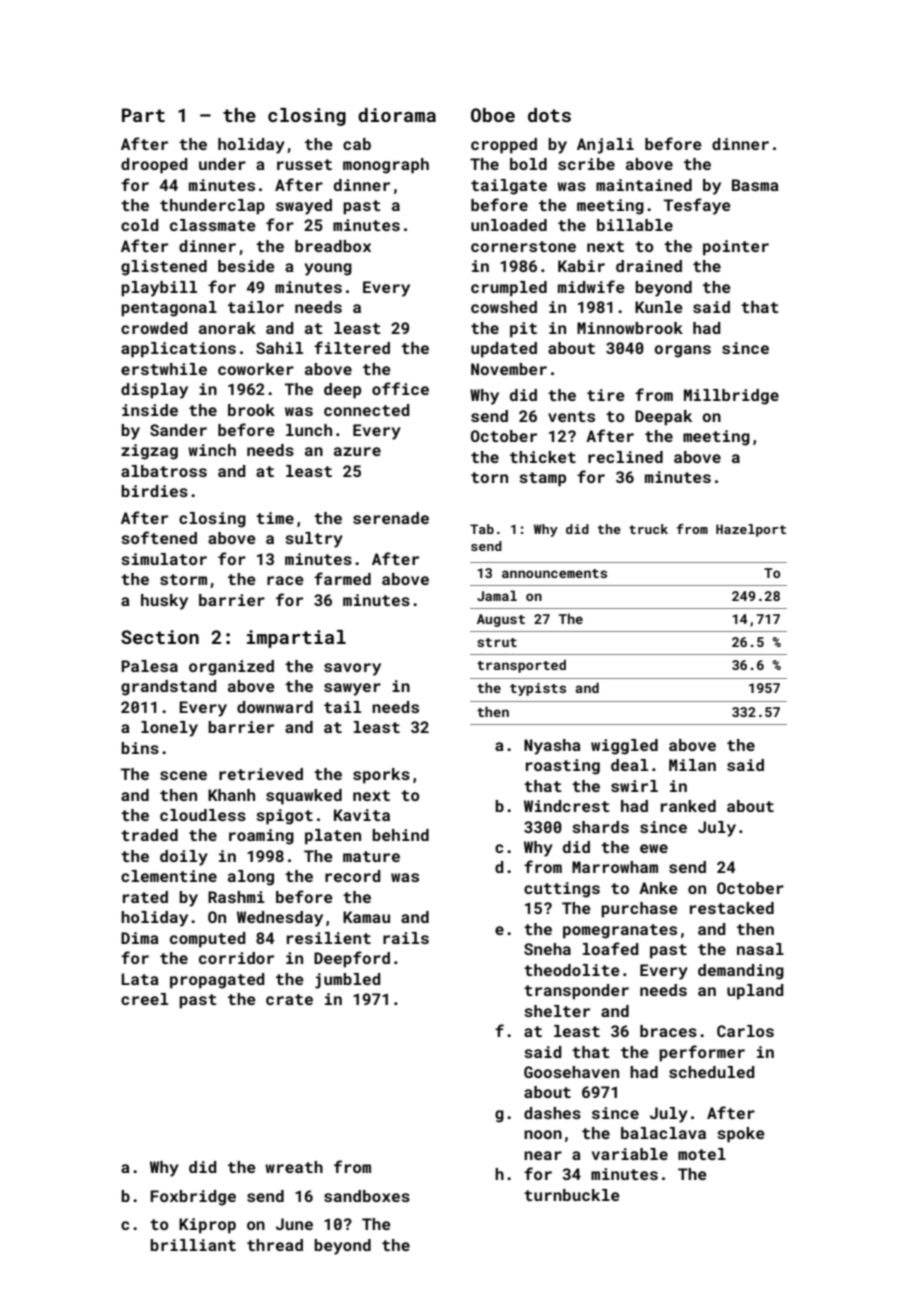  I want to click on monograph, so click(386, 166).
